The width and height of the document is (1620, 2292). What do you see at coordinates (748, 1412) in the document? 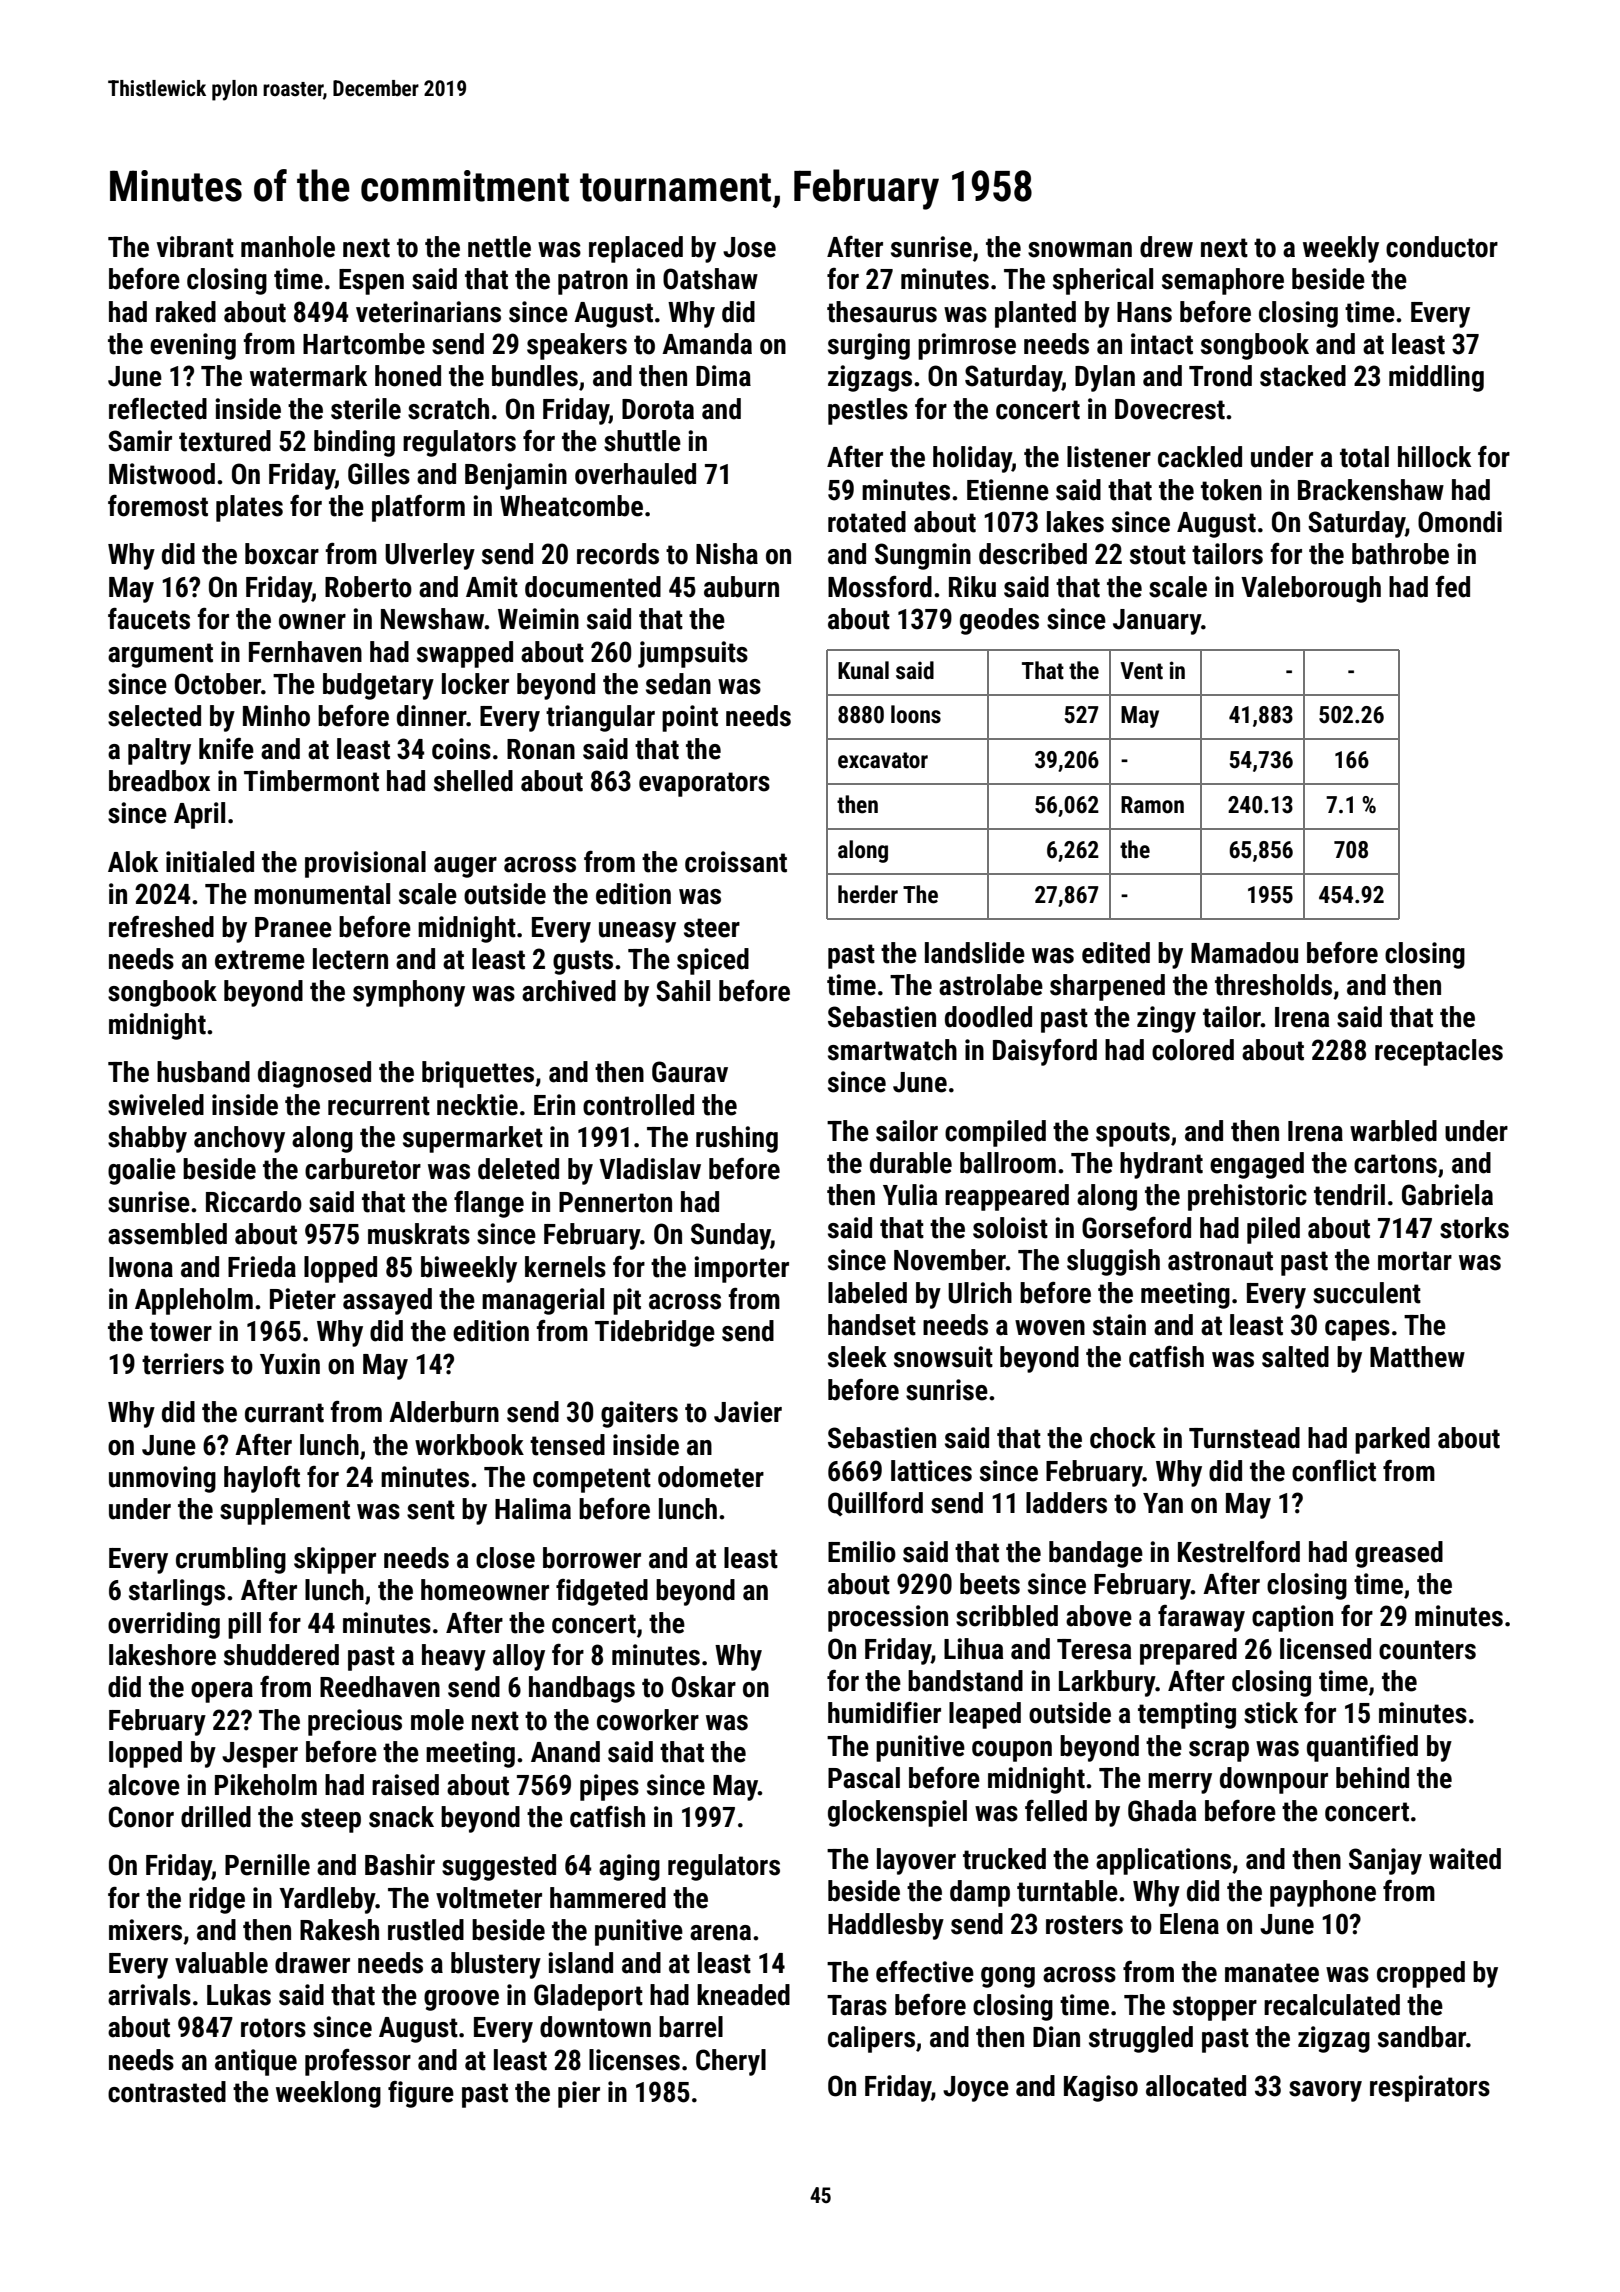
I see `Javier` at bounding box center [748, 1412].
